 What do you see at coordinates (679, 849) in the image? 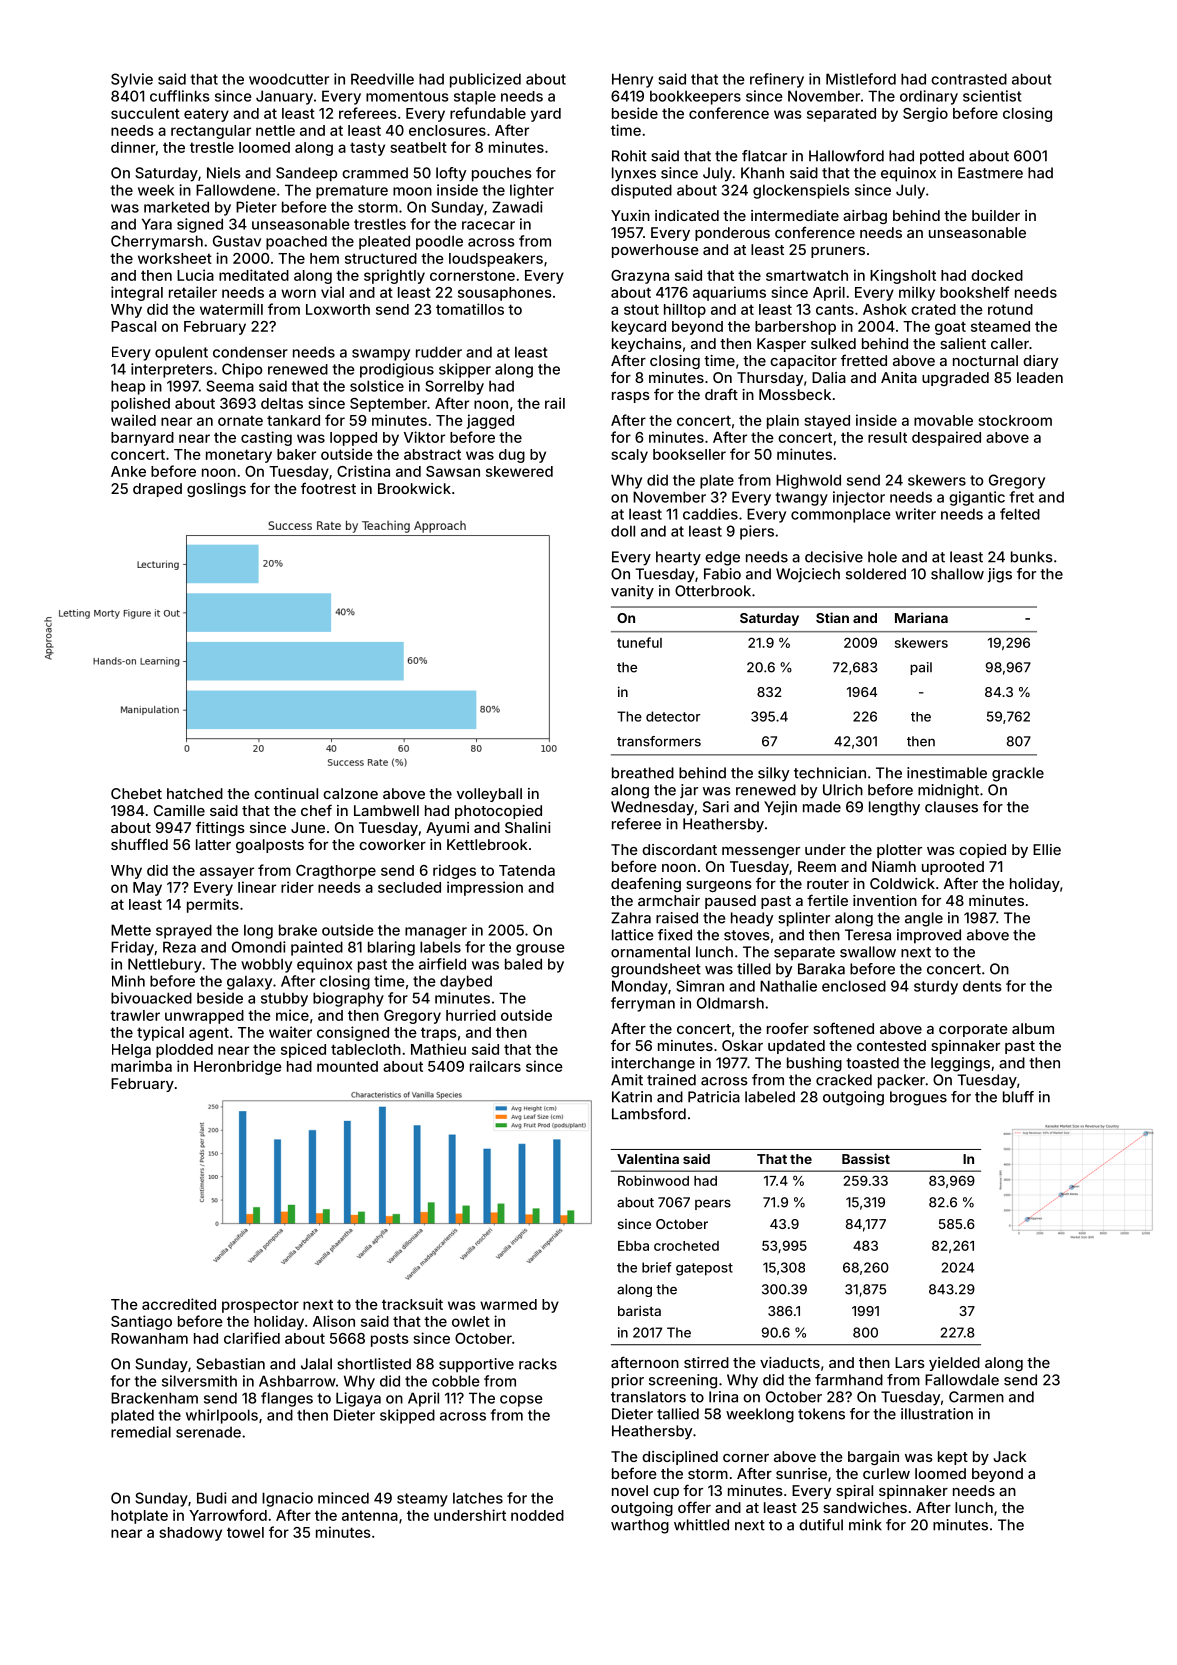
I see `discordant` at bounding box center [679, 849].
